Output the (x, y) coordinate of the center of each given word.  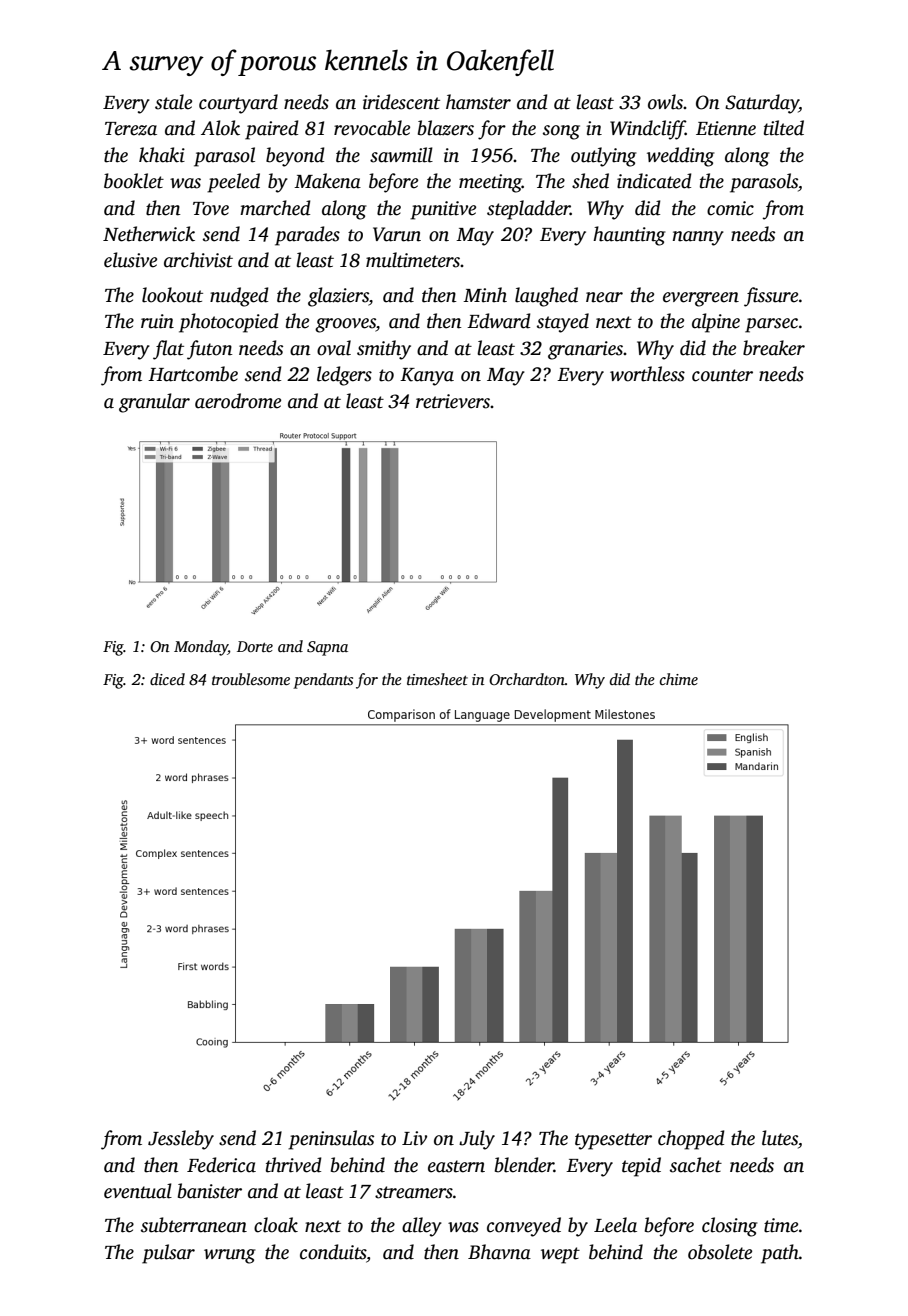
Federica (221, 1165)
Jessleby (181, 1140)
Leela (615, 1225)
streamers (414, 1192)
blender (524, 1165)
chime (679, 679)
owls (665, 102)
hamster (478, 102)
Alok (220, 128)
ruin (157, 321)
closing (729, 1227)
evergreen (701, 299)
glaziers (338, 297)
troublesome (251, 679)
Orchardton (527, 679)
